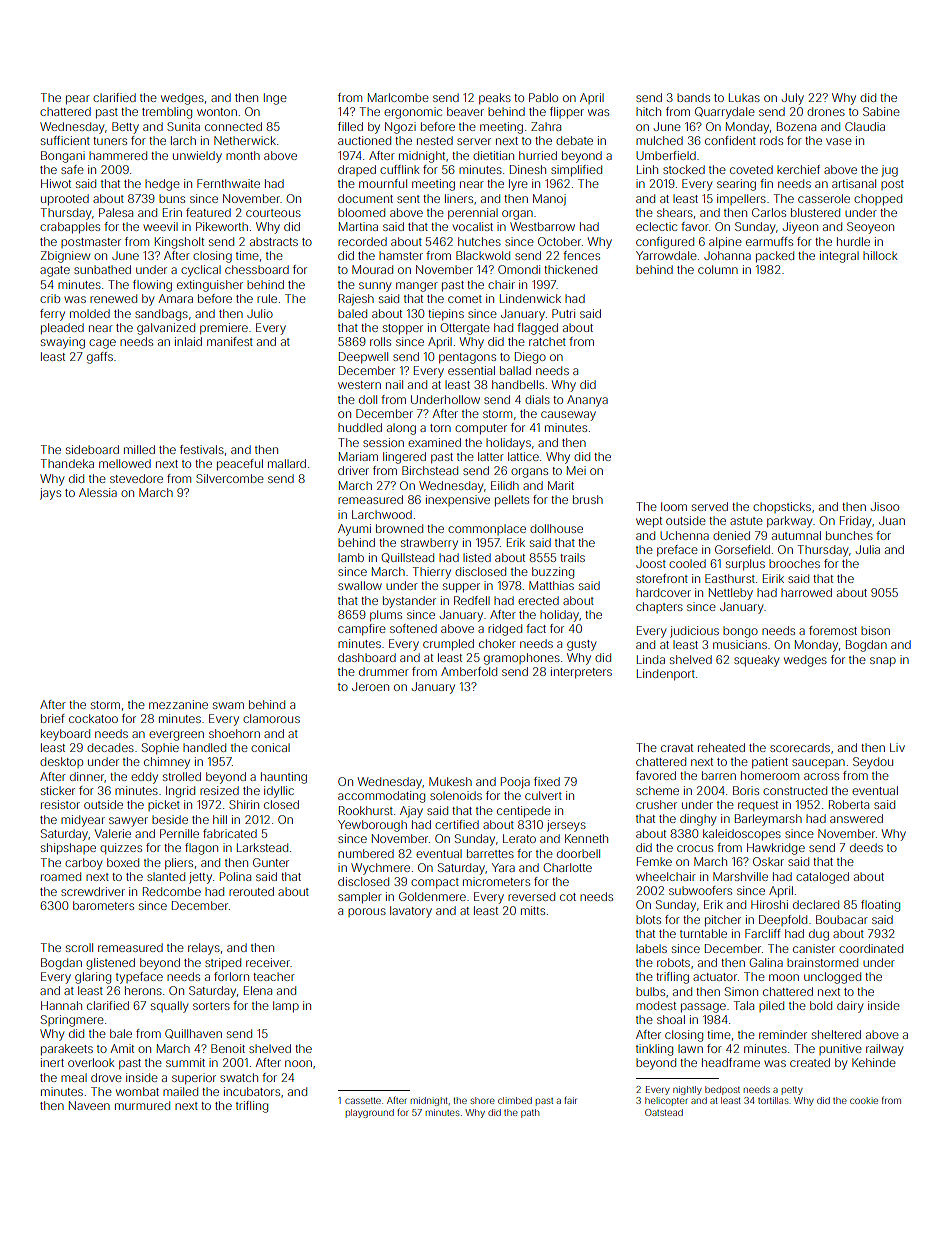  Describe the element at coordinates (677, 748) in the image. I see `cravat` at that location.
